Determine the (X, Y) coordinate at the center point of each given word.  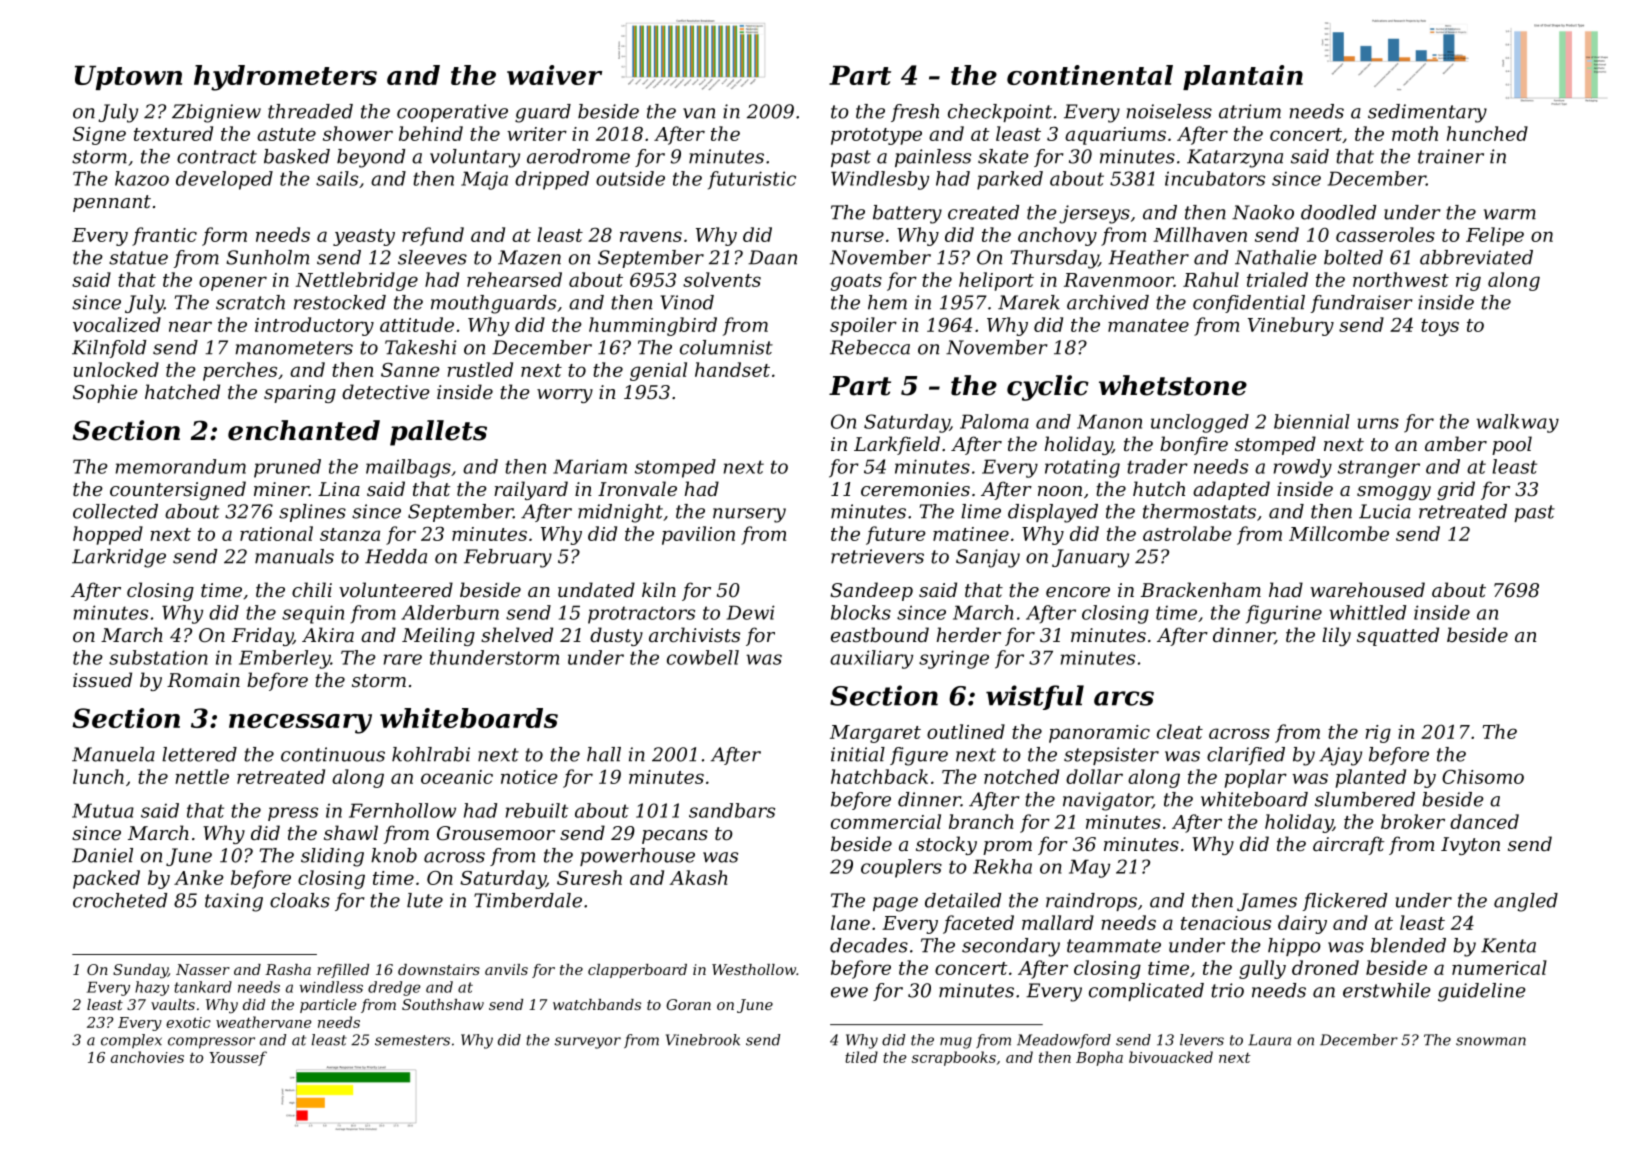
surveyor (588, 1043)
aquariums (1115, 136)
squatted (1398, 636)
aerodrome (578, 156)
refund (433, 236)
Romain (203, 680)
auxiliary (871, 659)
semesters (412, 1040)
